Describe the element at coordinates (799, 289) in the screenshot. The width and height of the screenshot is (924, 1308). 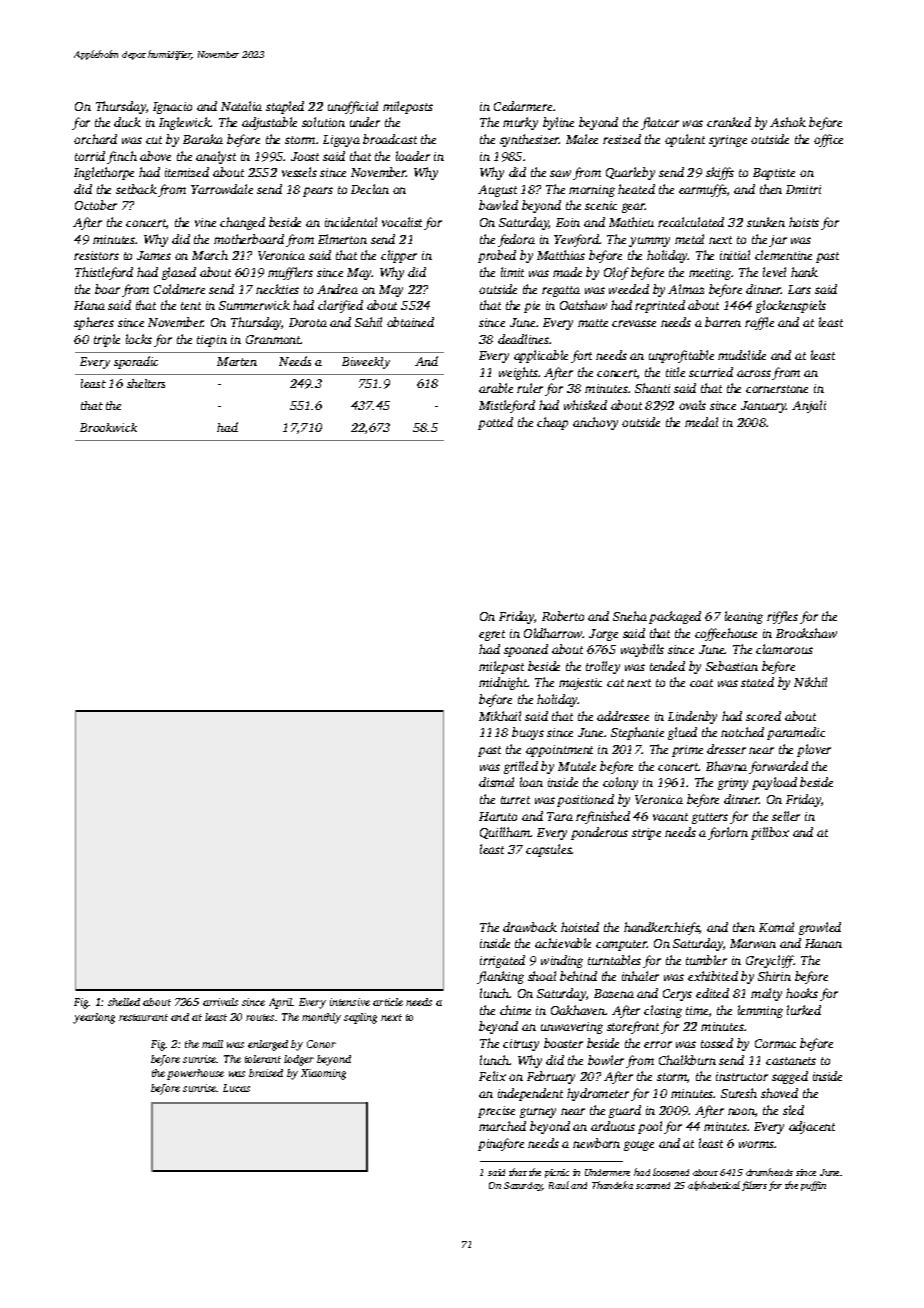
I see `Lars` at that location.
